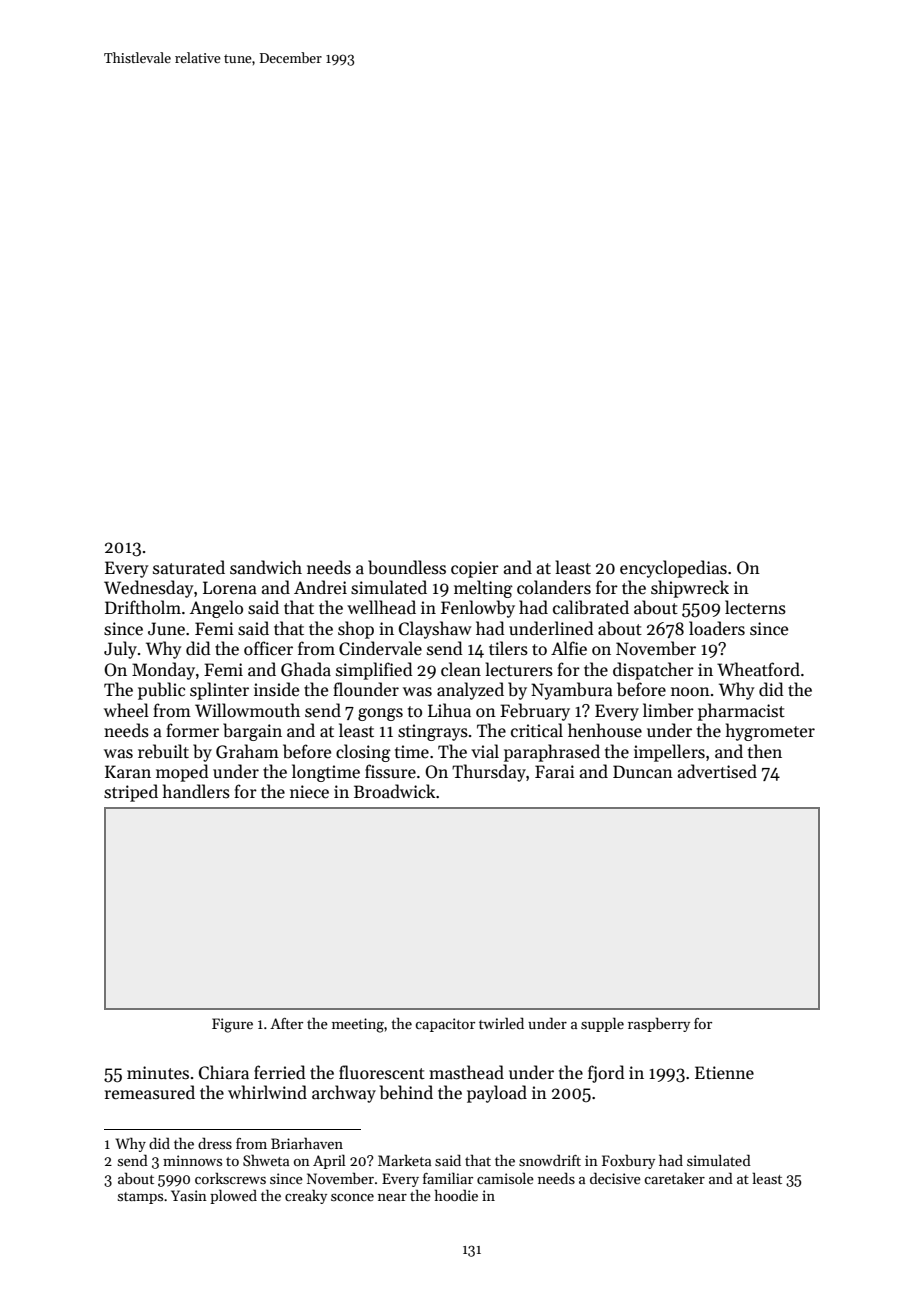 This page has width=924, height=1308. I want to click on niece, so click(309, 792).
